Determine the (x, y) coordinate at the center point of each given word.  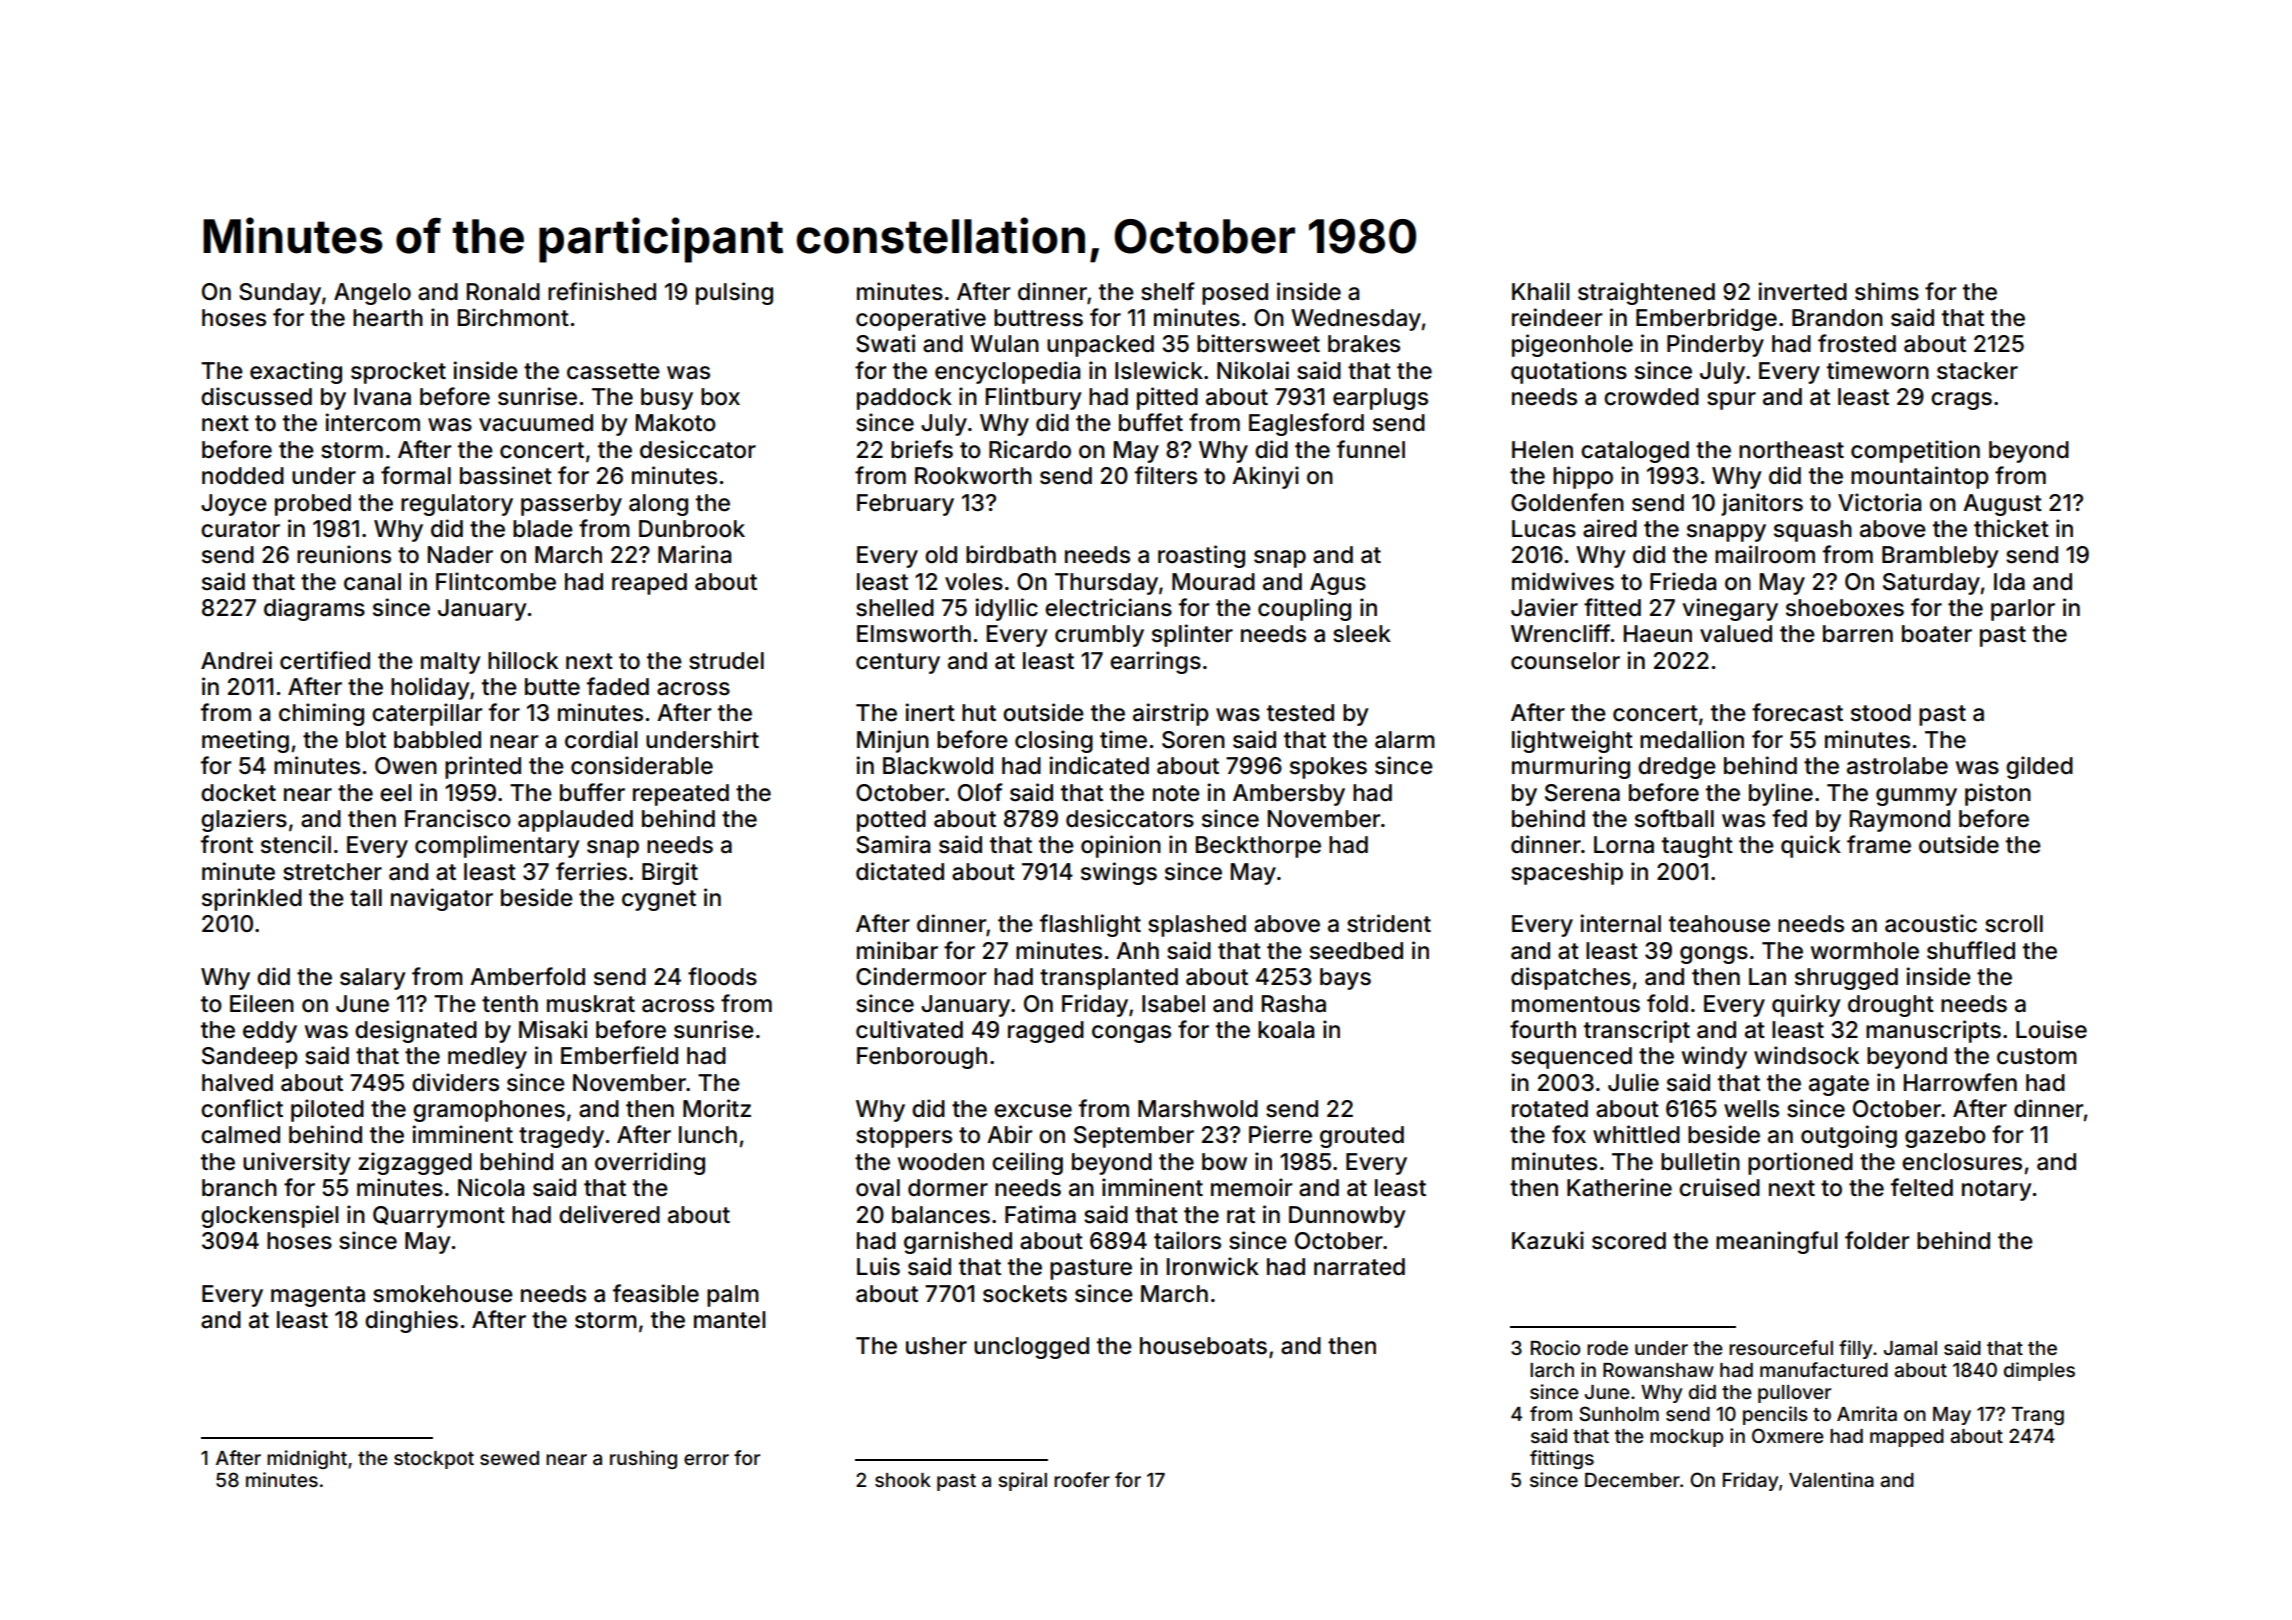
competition (1915, 451)
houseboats (1203, 1346)
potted (891, 821)
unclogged (1031, 1348)
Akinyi (1265, 477)
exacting (296, 372)
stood (1881, 713)
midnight (307, 1459)
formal (416, 475)
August (2002, 505)
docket (238, 793)
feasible (656, 1293)
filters (1166, 475)
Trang (2038, 1416)
